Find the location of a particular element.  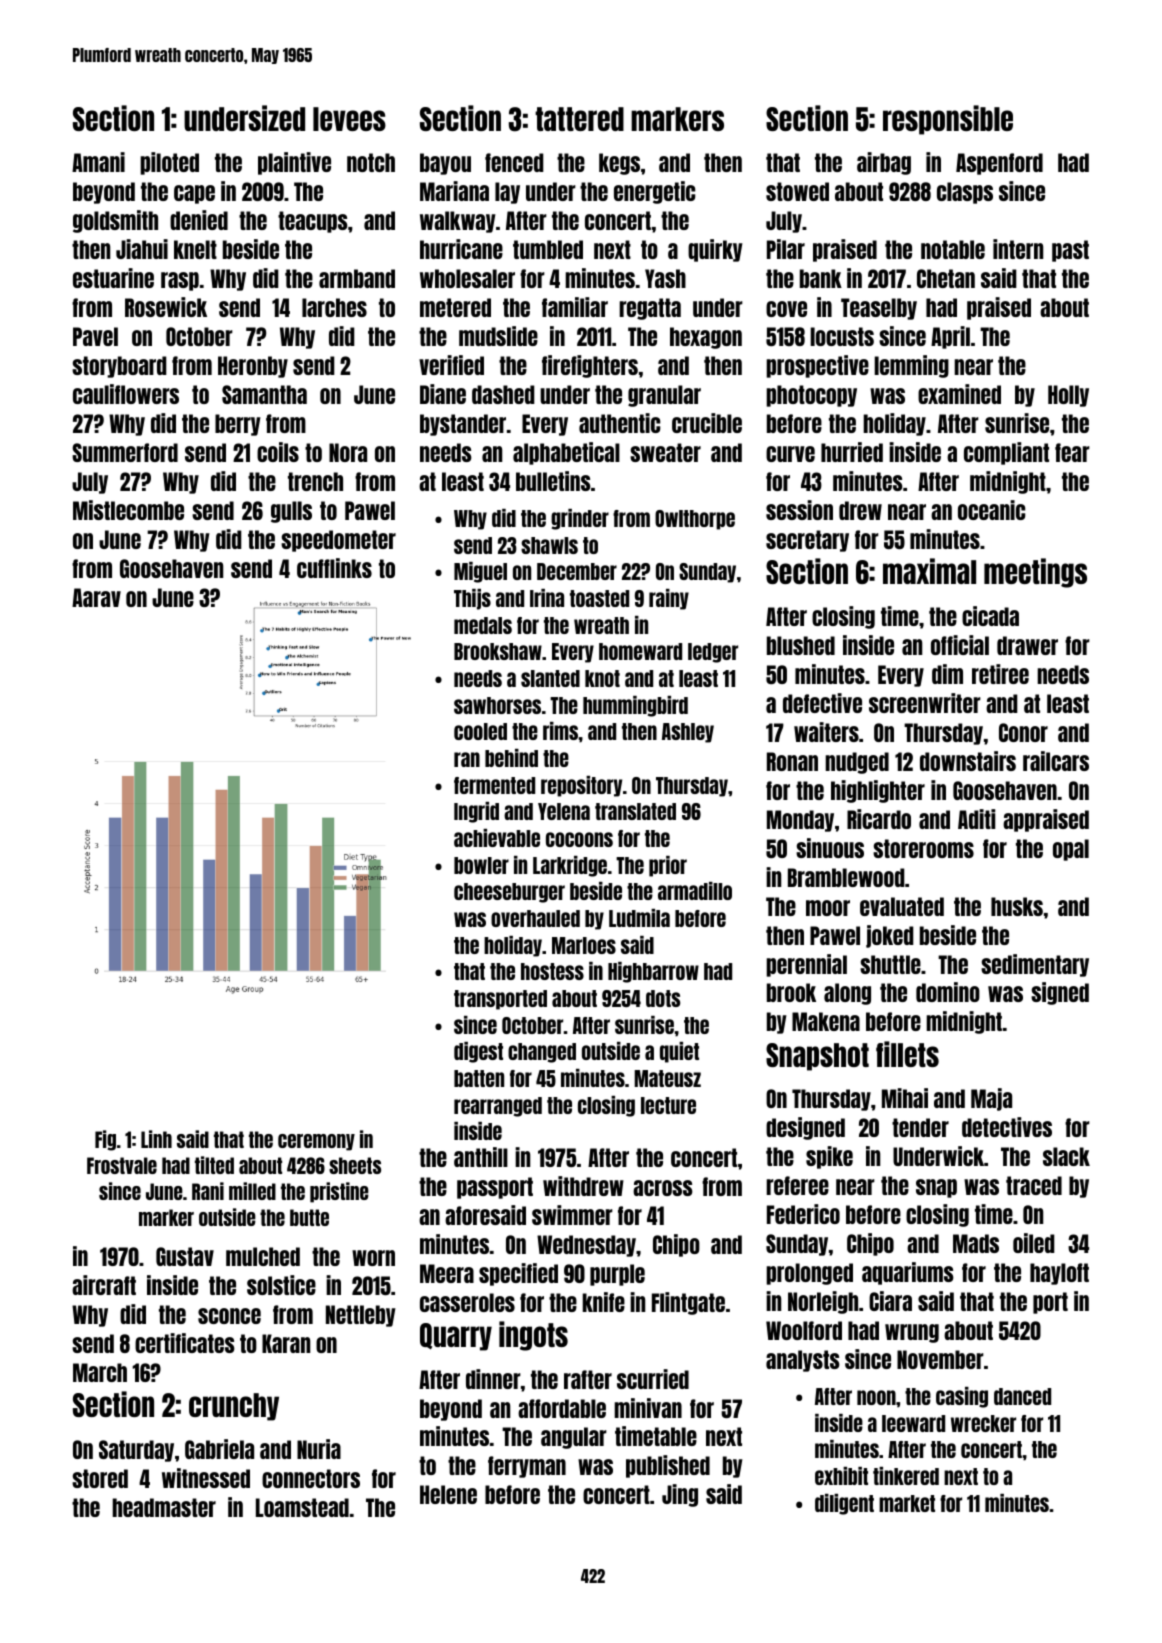

domino is located at coordinates (948, 992).
